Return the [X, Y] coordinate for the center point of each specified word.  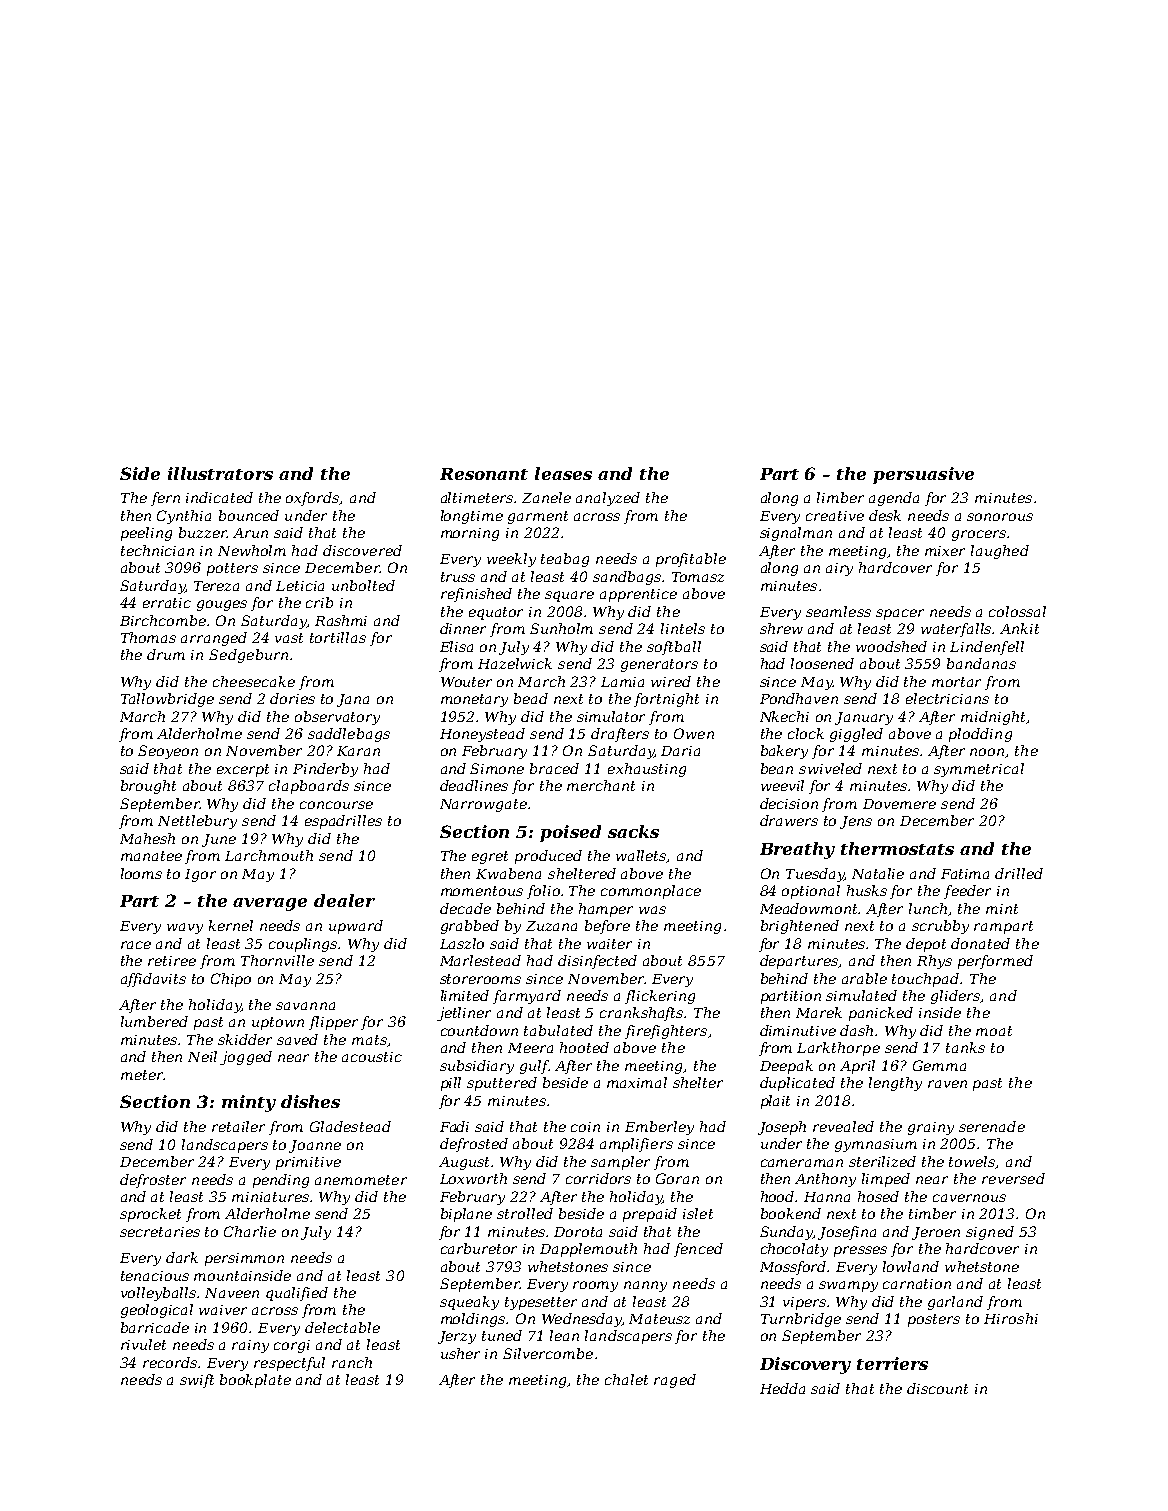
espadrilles [343, 822]
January [864, 718]
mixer [945, 551]
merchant [601, 785]
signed [990, 1233]
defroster [153, 1181]
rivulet [143, 1344]
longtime [472, 517]
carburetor [479, 1248]
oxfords [313, 499]
